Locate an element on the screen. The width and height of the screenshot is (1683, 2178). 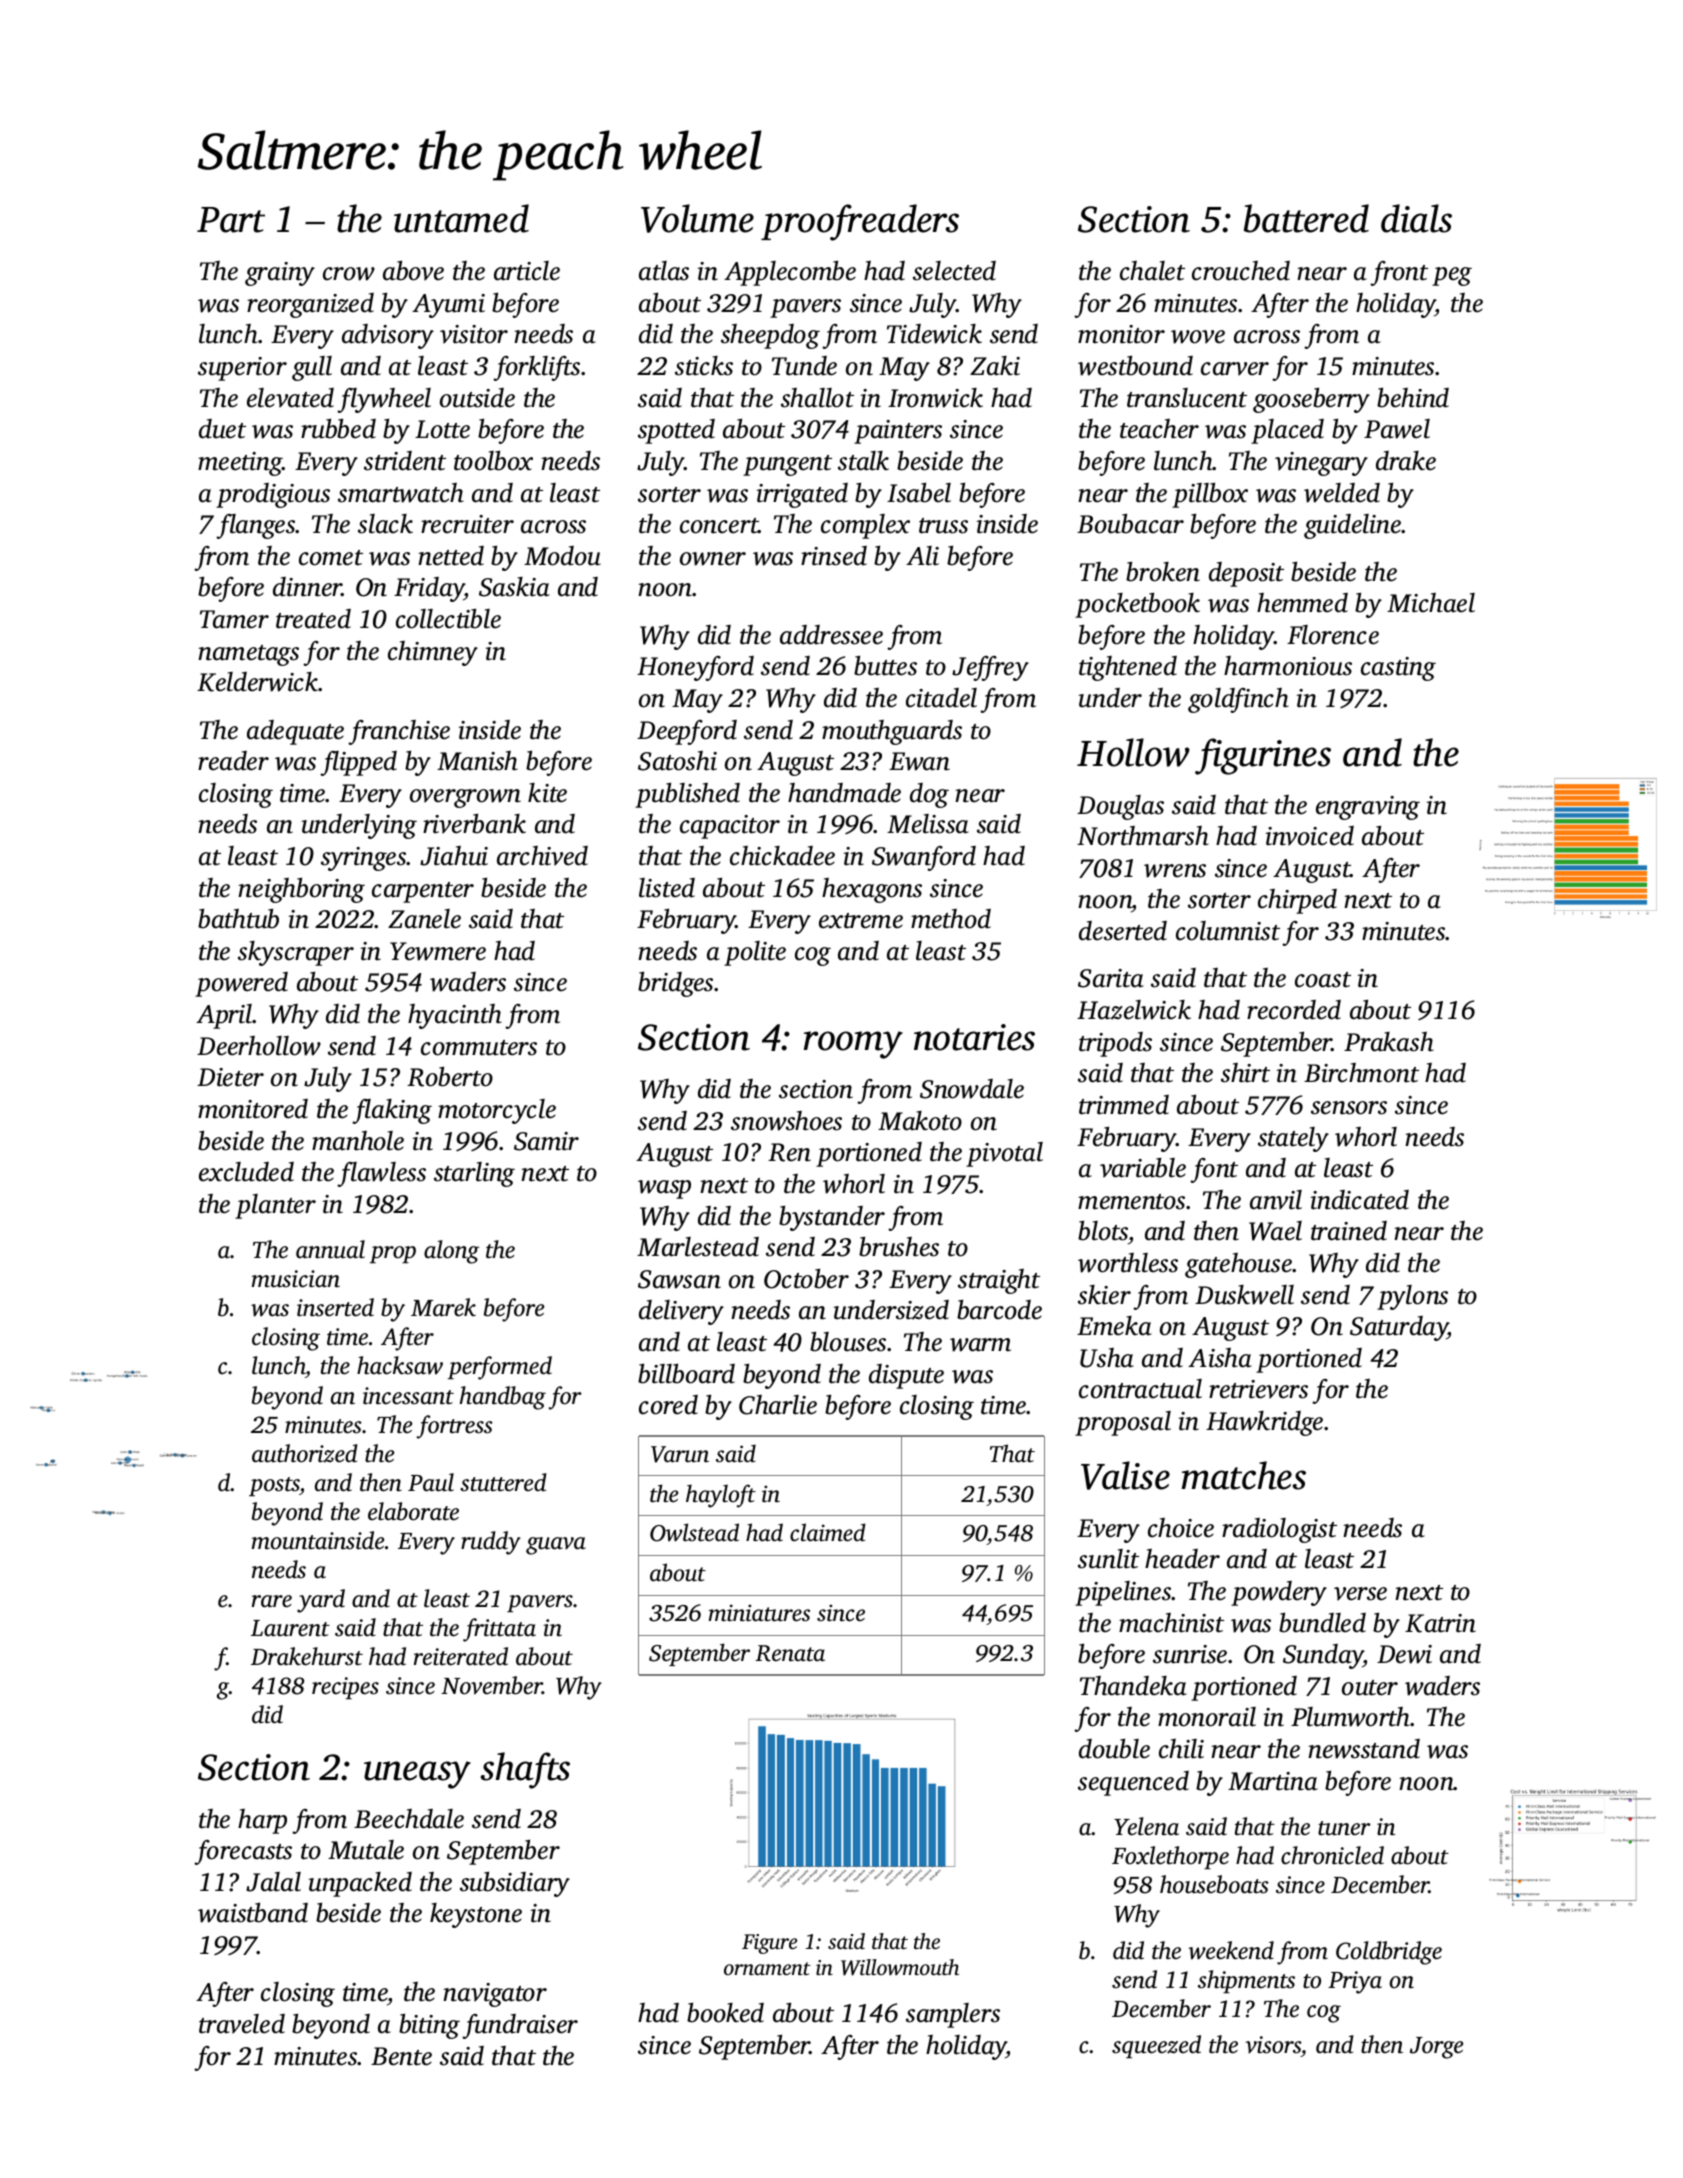
untamed is located at coordinates (461, 218).
